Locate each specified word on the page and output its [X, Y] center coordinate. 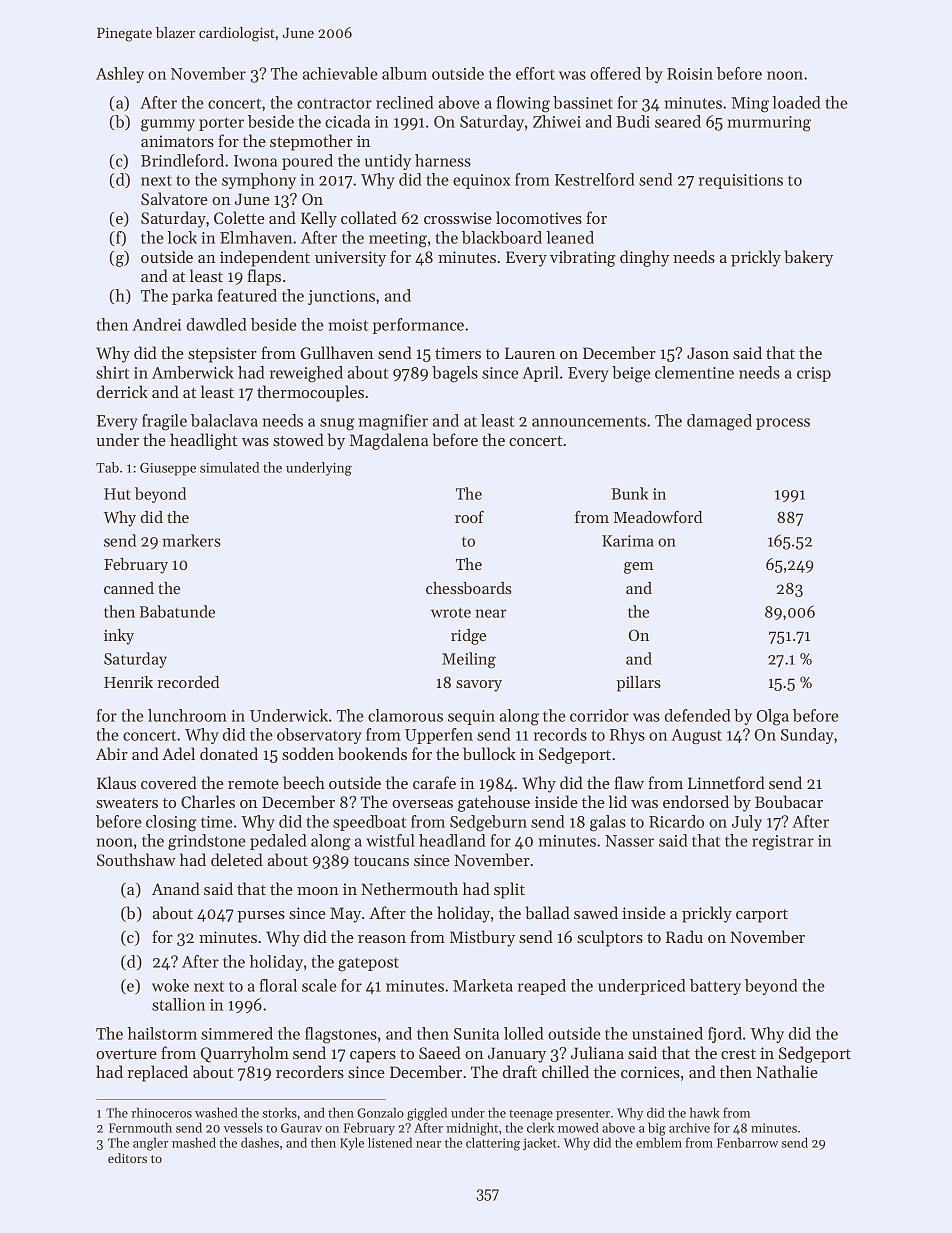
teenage [531, 1115]
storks [279, 1112]
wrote [451, 612]
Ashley [120, 75]
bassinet [583, 102]
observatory [319, 736]
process [783, 424]
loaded [796, 102]
